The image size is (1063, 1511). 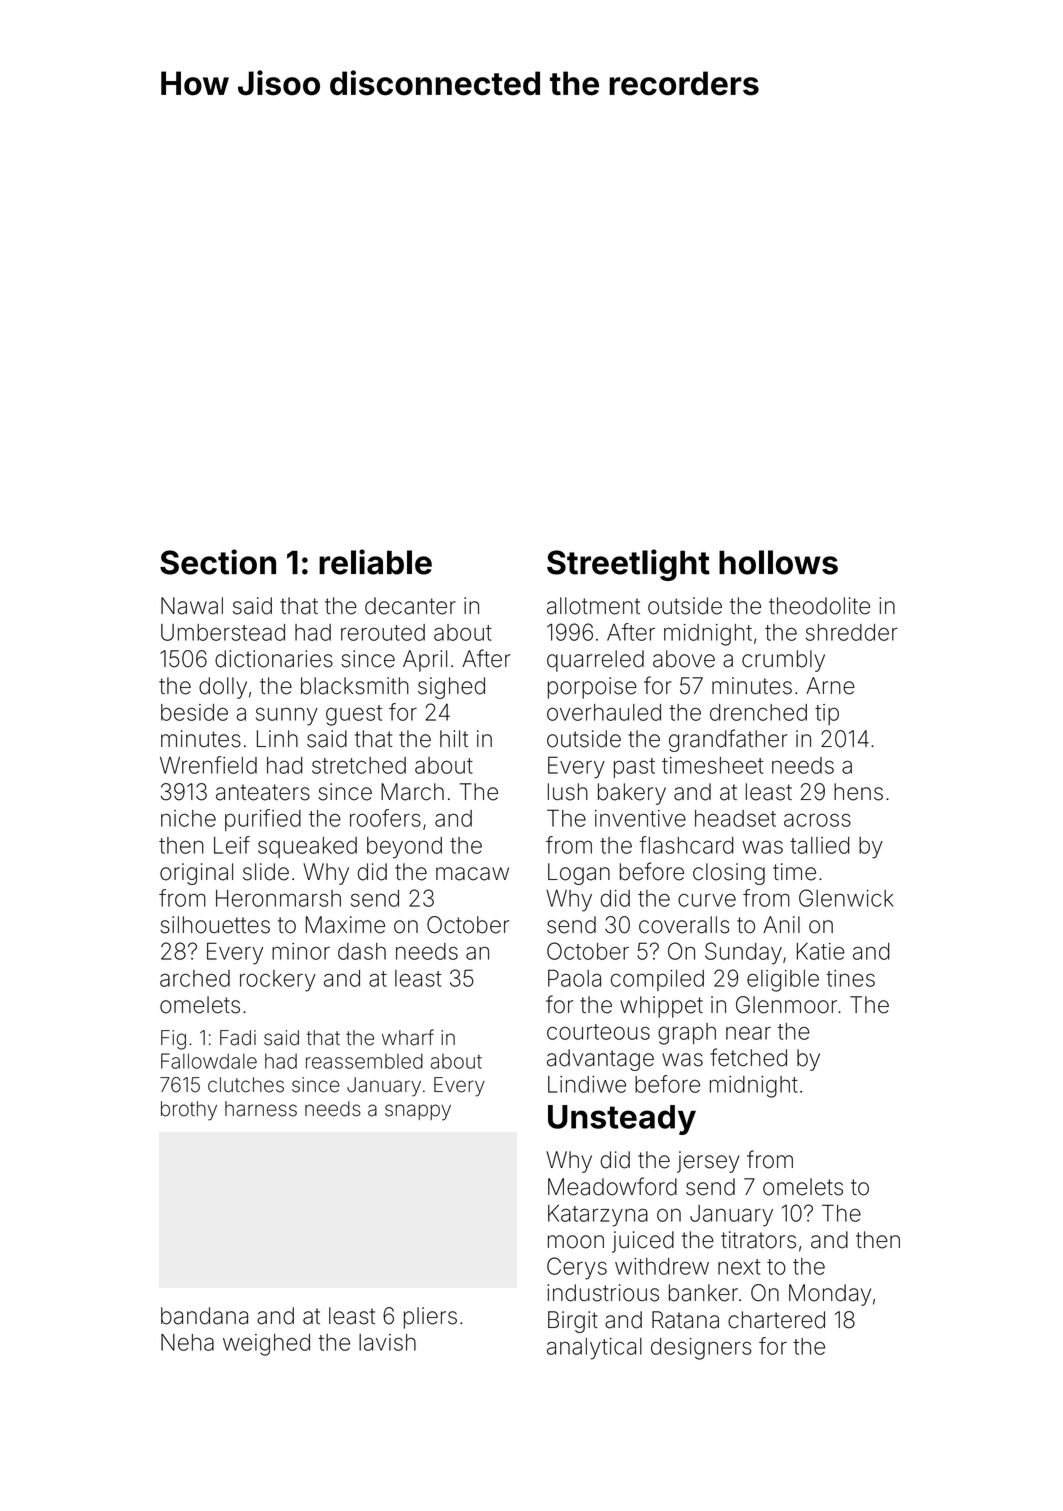 What do you see at coordinates (778, 562) in the screenshot?
I see `hollows` at bounding box center [778, 562].
